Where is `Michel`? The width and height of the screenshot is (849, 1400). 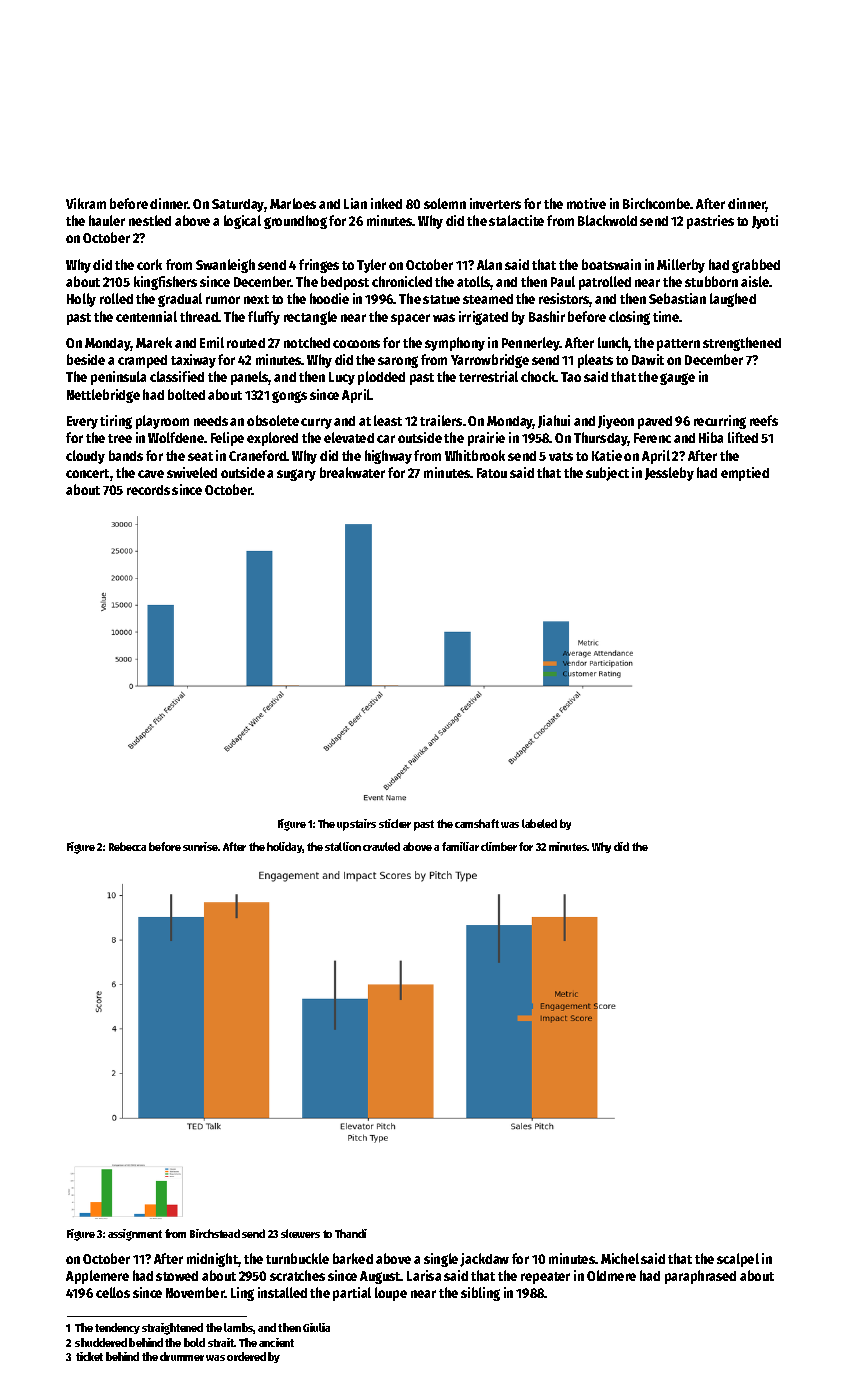
Michel is located at coordinates (620, 1258).
